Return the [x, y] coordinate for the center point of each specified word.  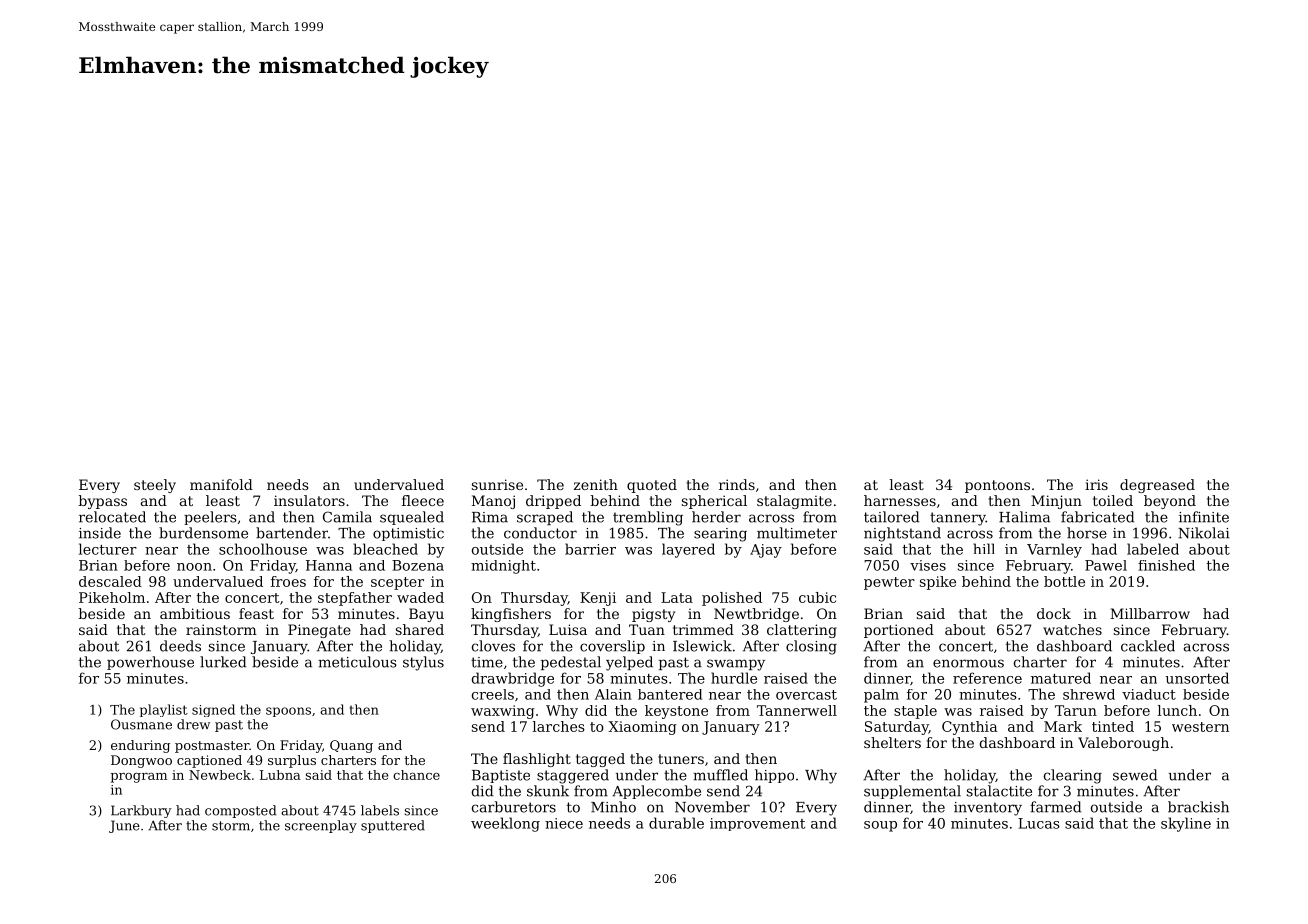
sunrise [497, 484]
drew [193, 724]
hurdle [734, 678]
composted [240, 811]
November [712, 807]
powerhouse [150, 663]
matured [1061, 678]
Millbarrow [1150, 613]
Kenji [598, 599]
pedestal [571, 663]
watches [1072, 629]
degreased [1157, 486]
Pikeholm [112, 597]
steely [155, 486]
